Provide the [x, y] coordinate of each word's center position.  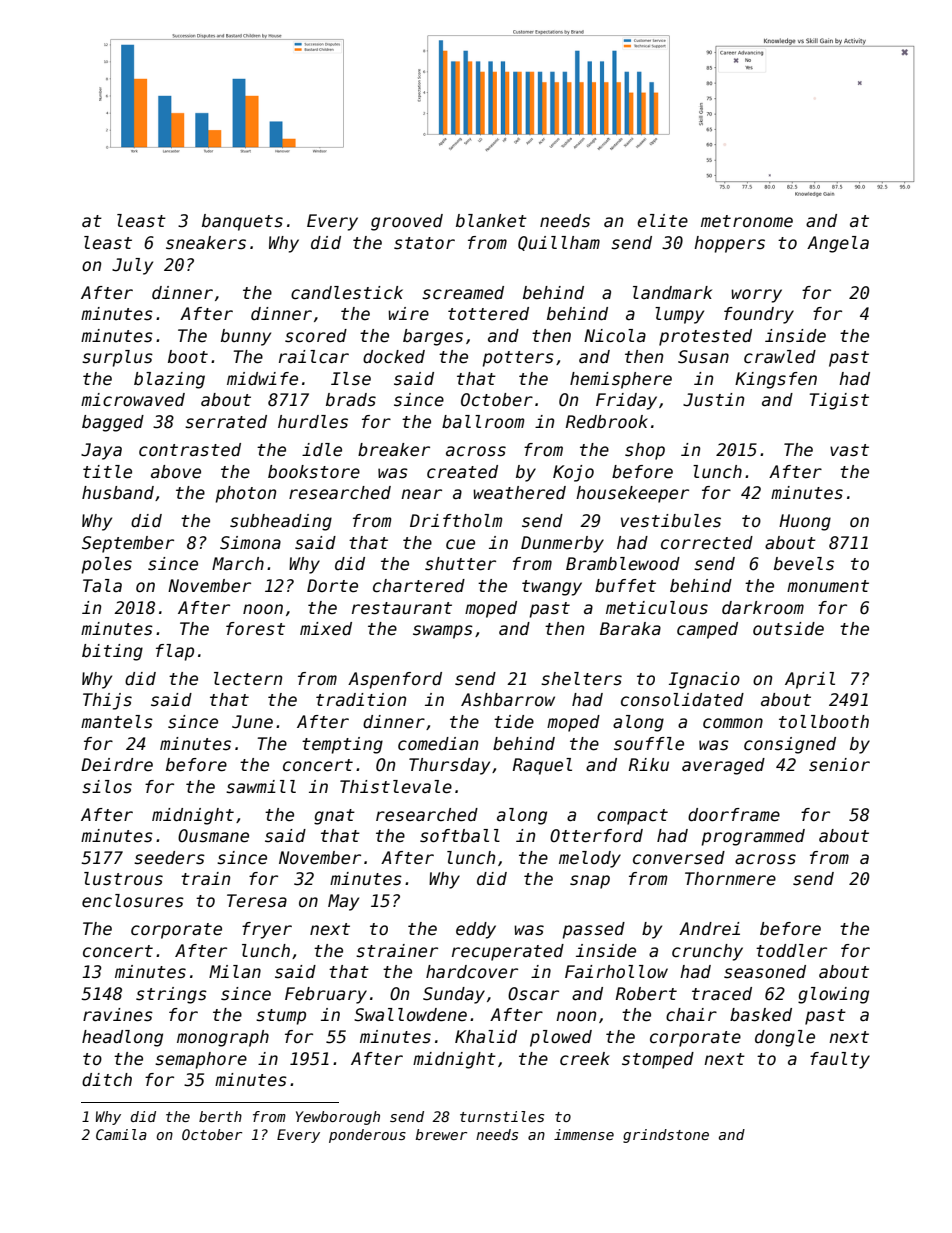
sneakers [206, 243]
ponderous [367, 1136]
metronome [747, 221]
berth [220, 1116]
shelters [581, 679]
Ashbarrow [508, 700]
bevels [804, 564]
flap [175, 652]
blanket [491, 221]
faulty [840, 1060]
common [733, 723]
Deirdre [117, 765]
